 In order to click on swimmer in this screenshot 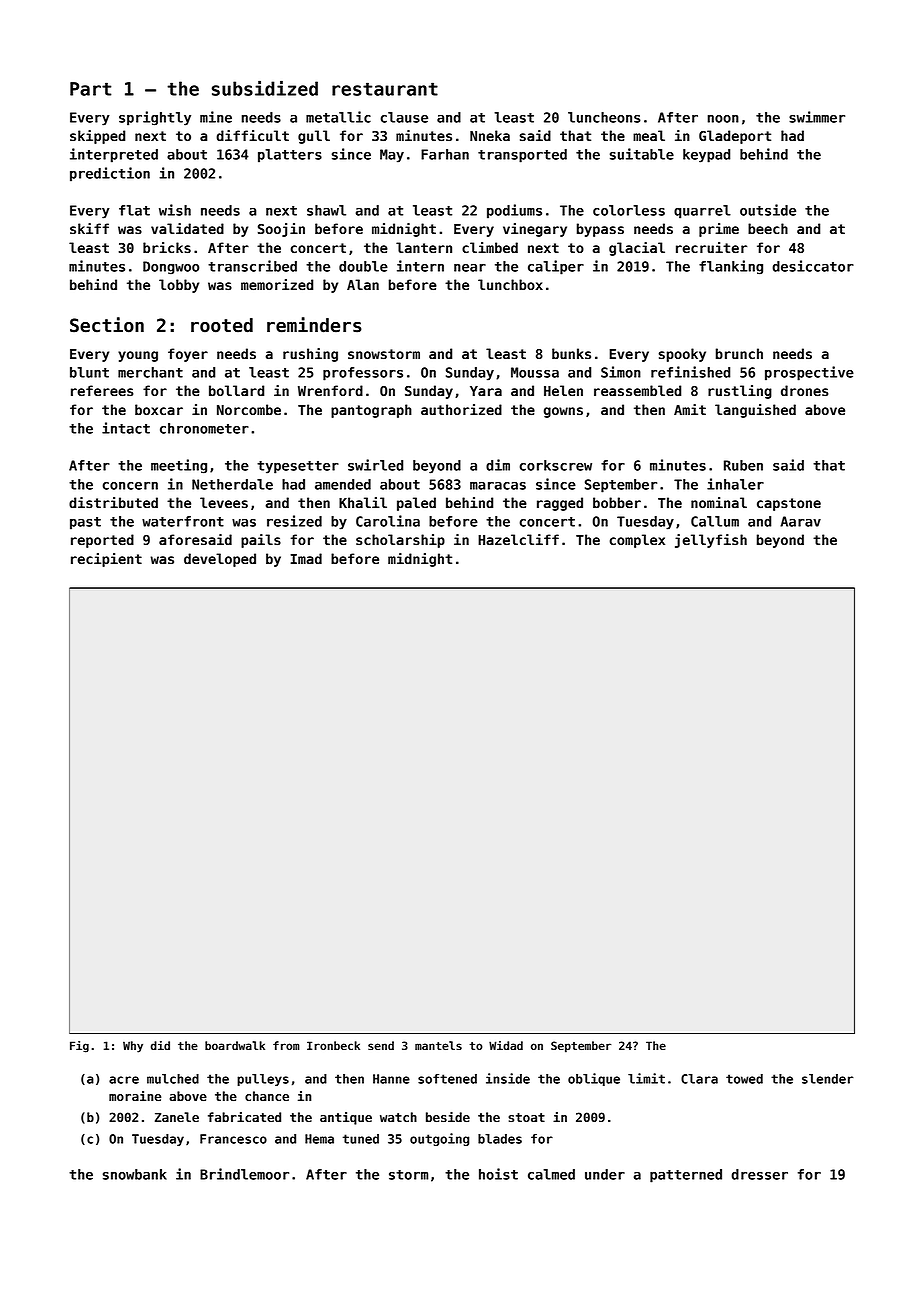, I will do `click(817, 117)`.
